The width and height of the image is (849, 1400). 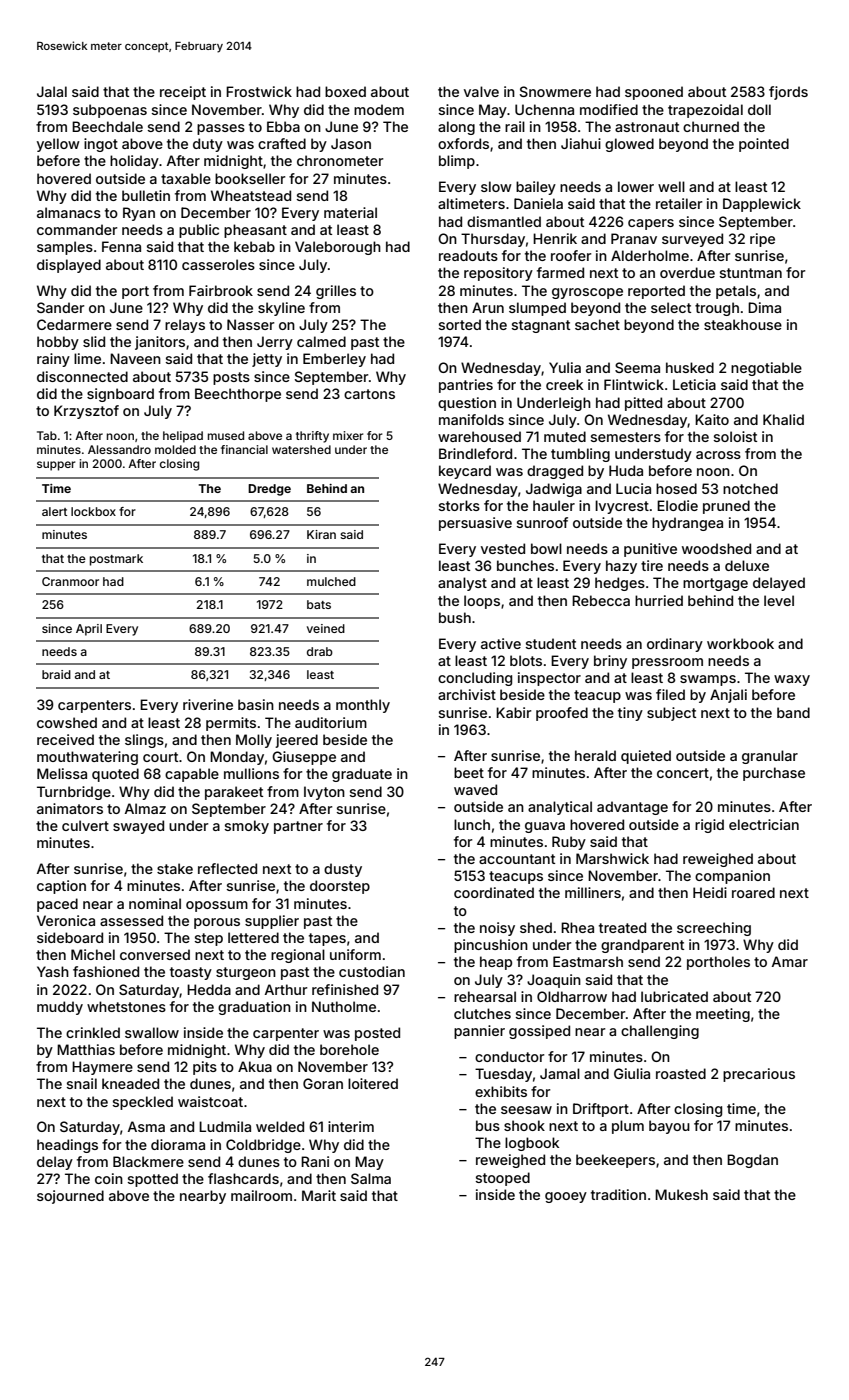 What do you see at coordinates (70, 581) in the image?
I see `Cranmoor` at bounding box center [70, 581].
